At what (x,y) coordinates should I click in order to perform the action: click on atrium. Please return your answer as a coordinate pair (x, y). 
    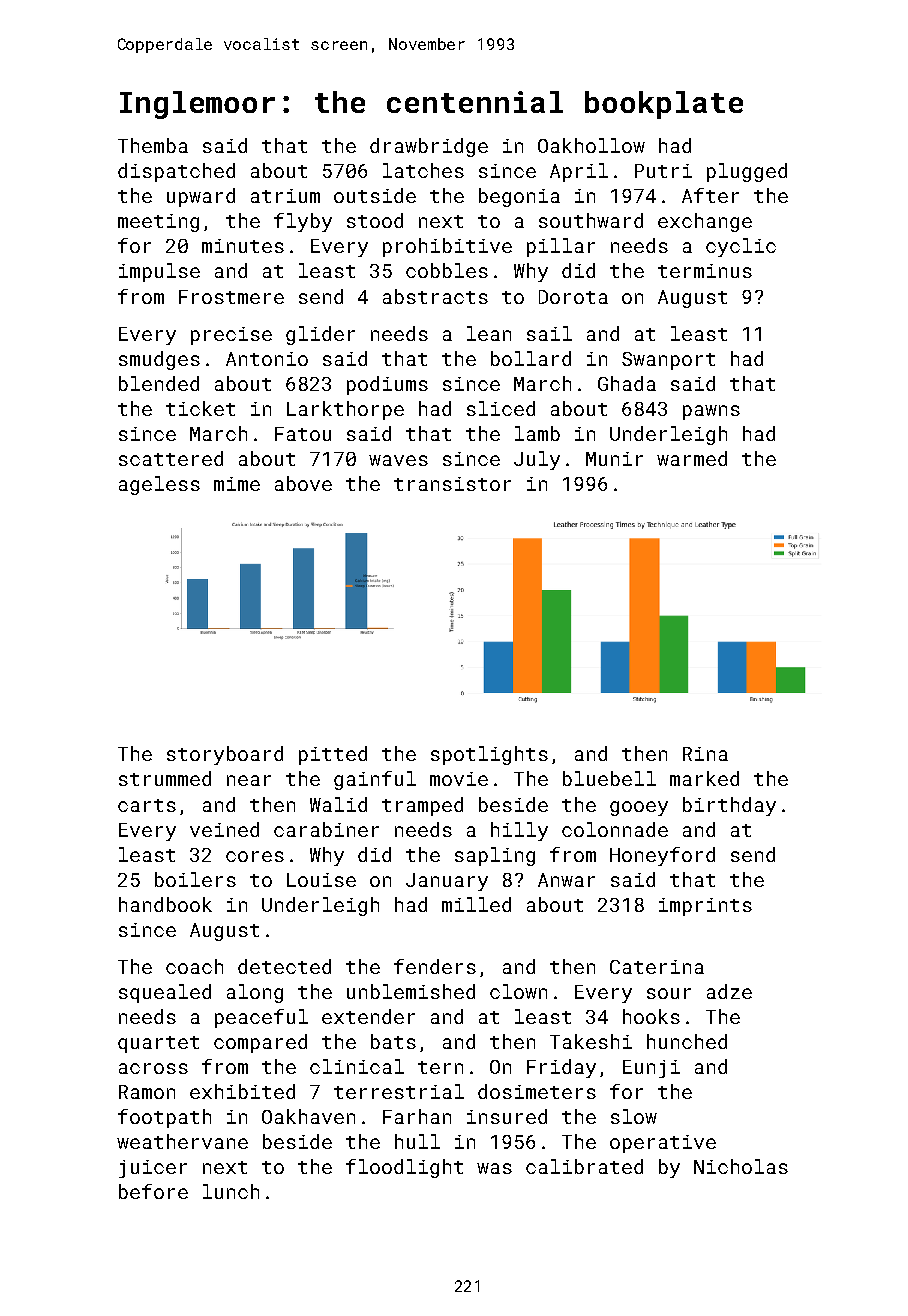
    Looking at the image, I should click on (285, 196).
